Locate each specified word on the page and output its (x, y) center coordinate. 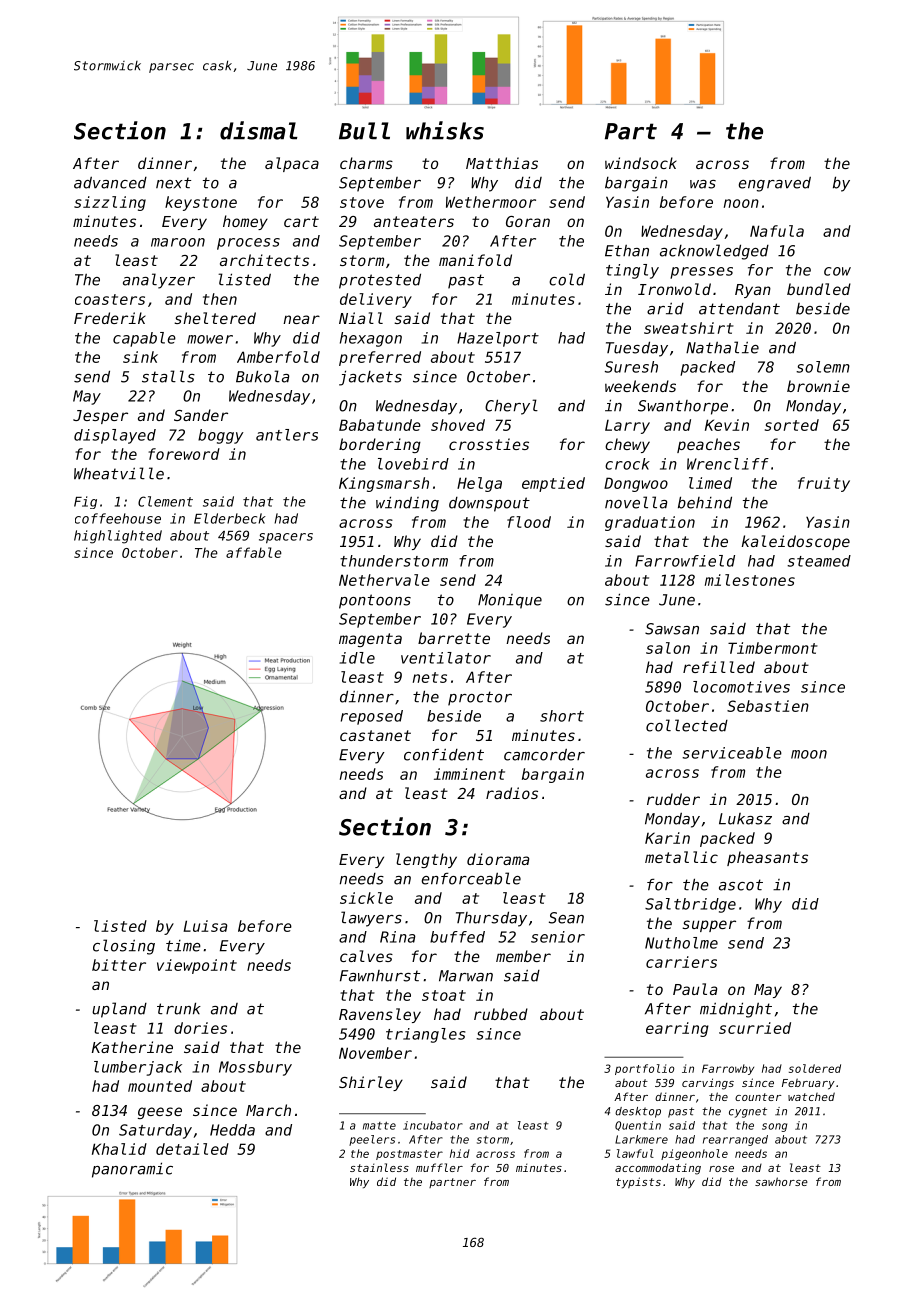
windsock (641, 163)
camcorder (544, 755)
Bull (364, 131)
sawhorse (781, 1181)
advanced (110, 183)
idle (357, 658)
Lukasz (745, 819)
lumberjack (138, 1068)
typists (638, 1183)
